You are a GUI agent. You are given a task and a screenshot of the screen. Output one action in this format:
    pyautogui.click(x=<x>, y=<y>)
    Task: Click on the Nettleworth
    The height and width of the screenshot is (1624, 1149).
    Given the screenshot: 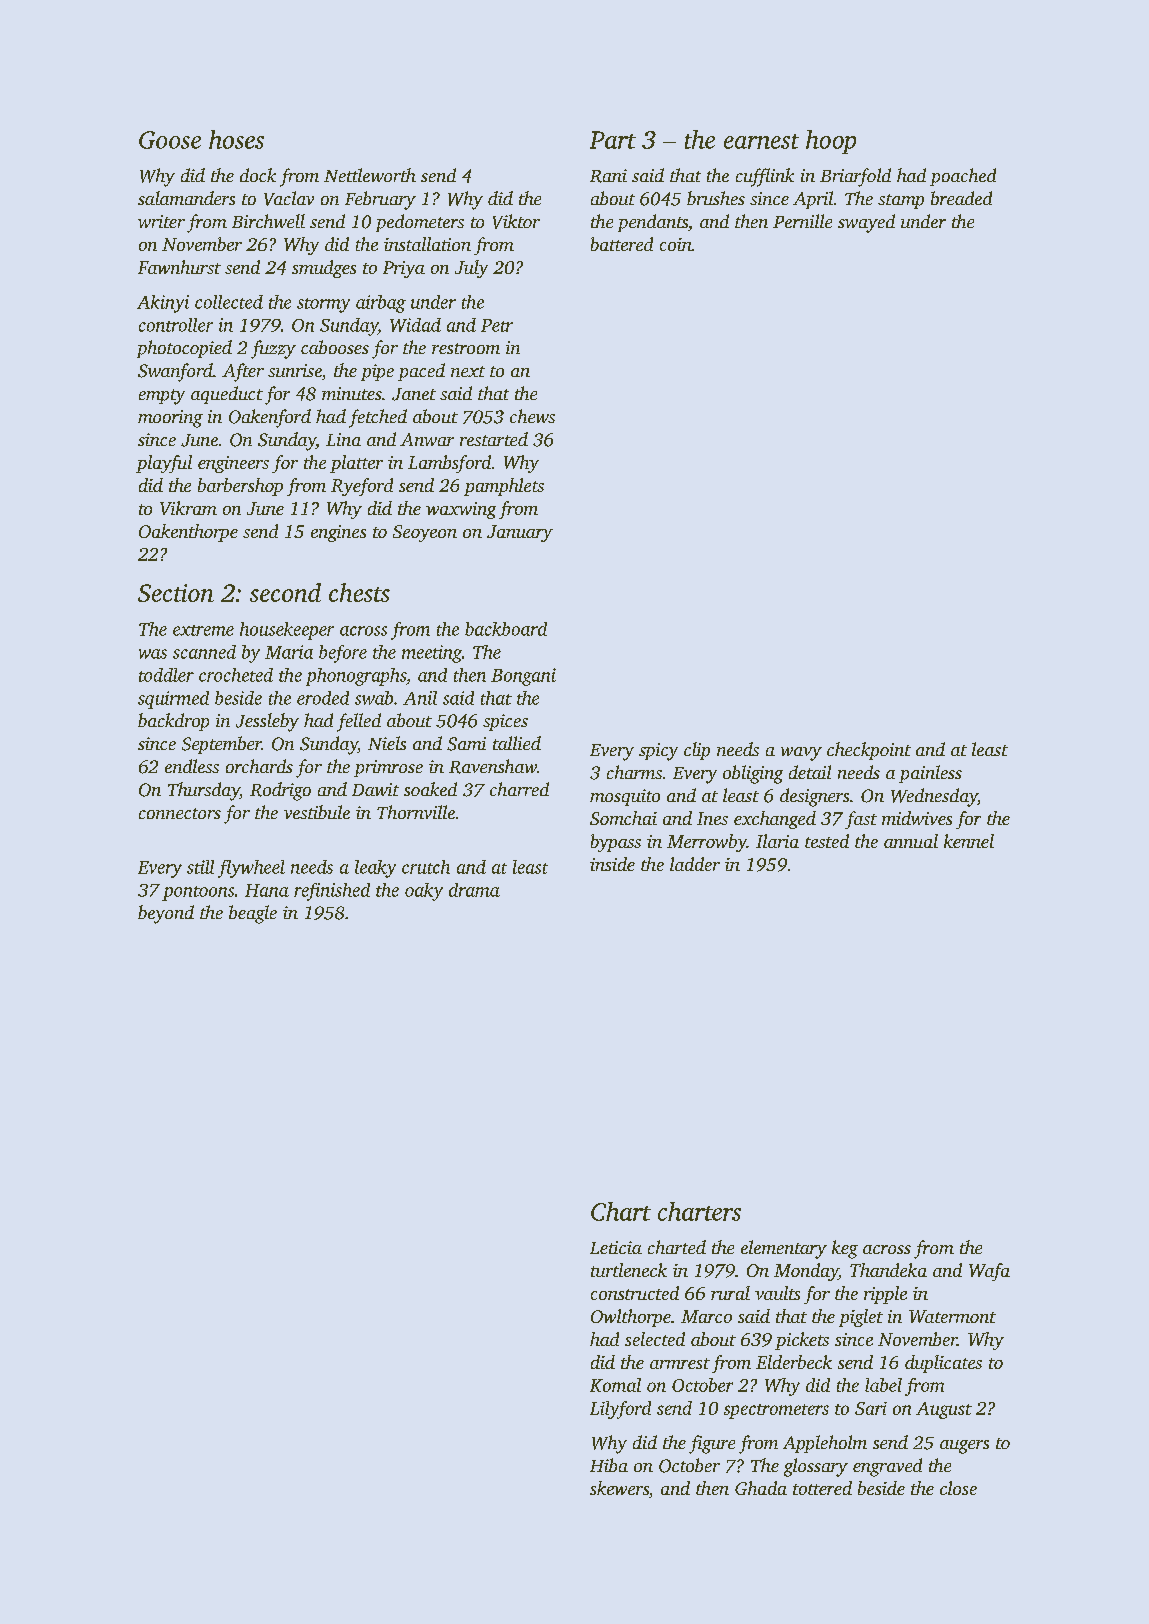 What is the action you would take?
    pyautogui.click(x=370, y=175)
